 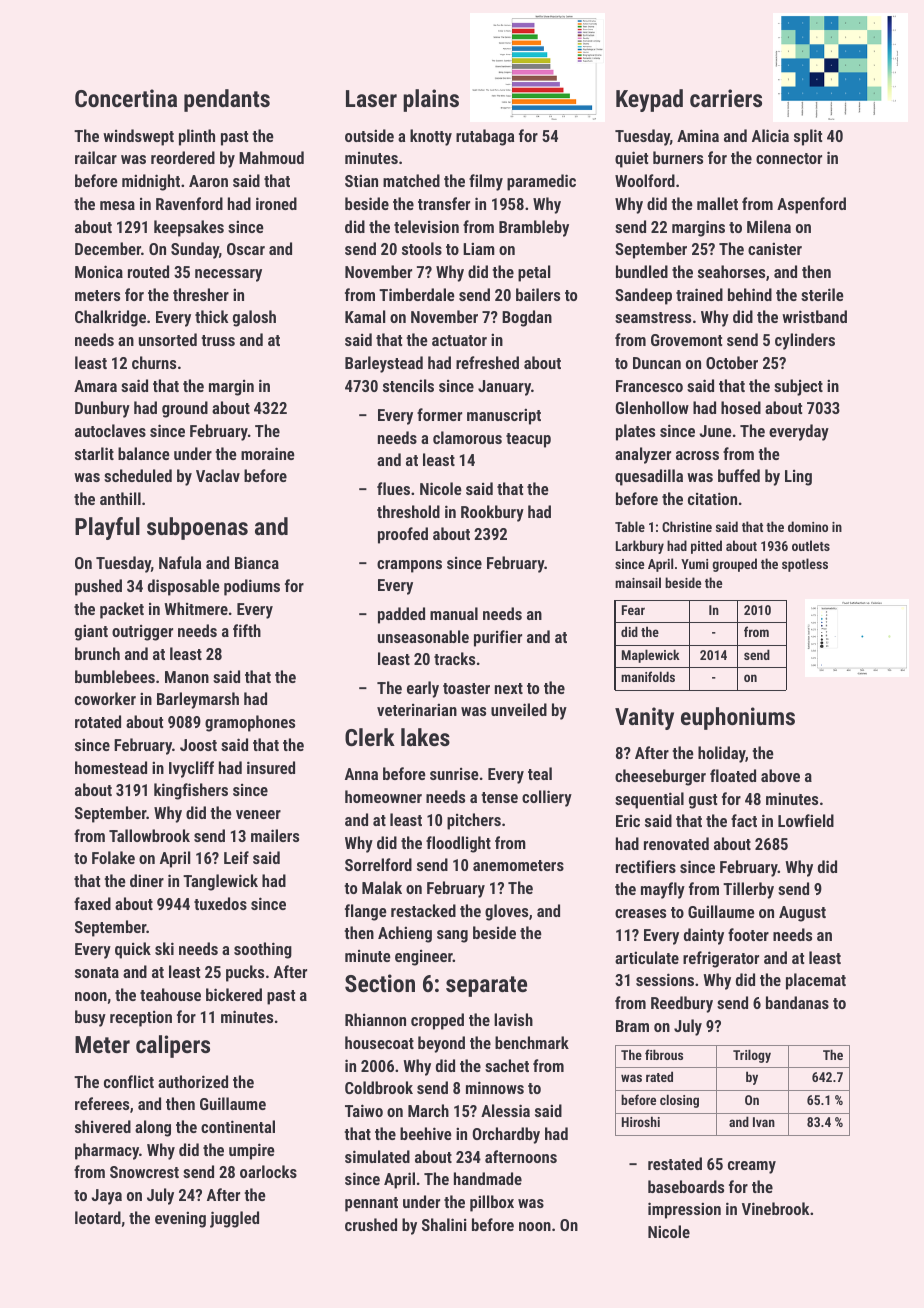 What do you see at coordinates (527, 318) in the screenshot?
I see `Bogdan` at bounding box center [527, 318].
